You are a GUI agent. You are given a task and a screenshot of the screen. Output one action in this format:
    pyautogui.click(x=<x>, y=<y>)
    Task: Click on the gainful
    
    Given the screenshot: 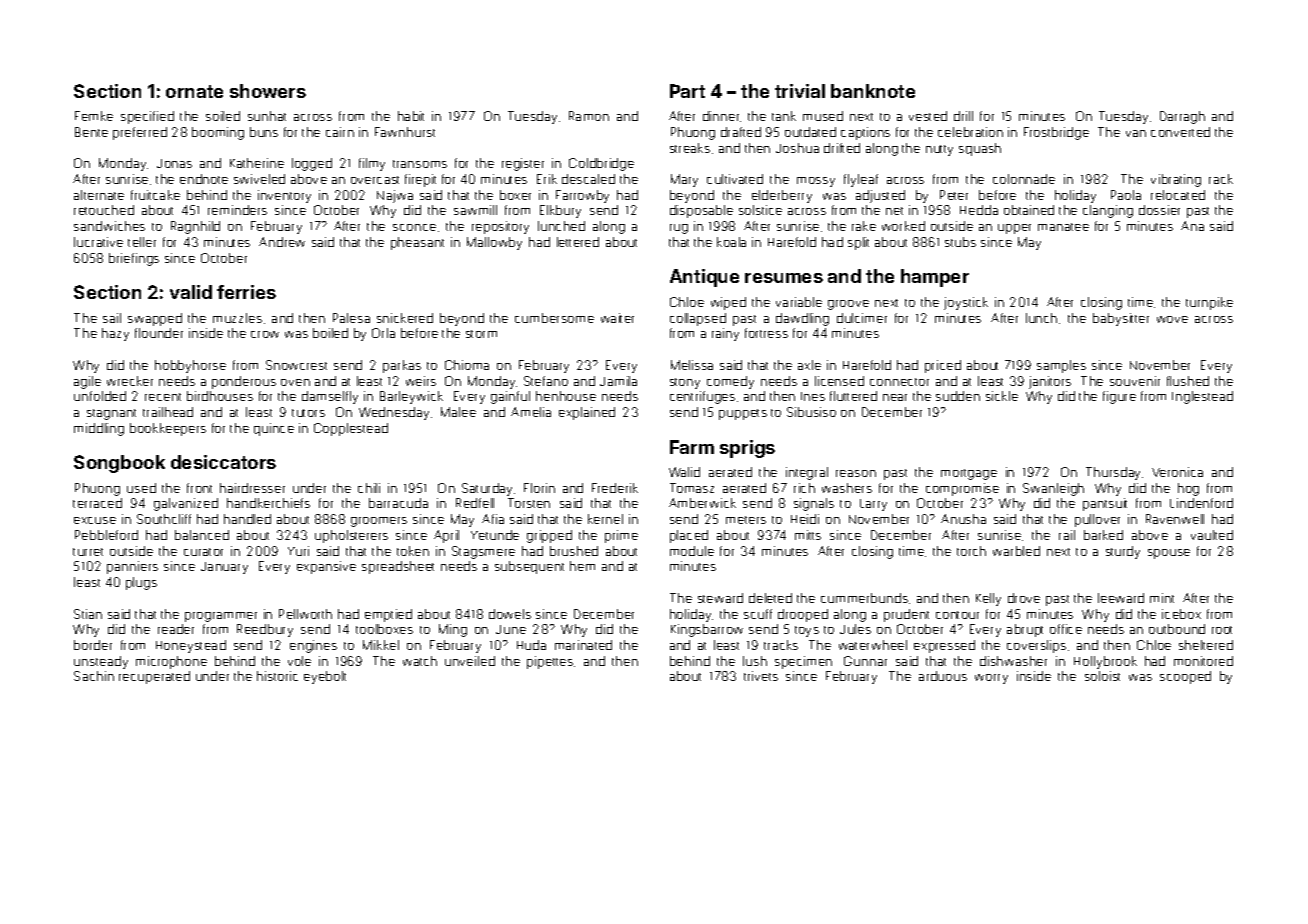 What is the action you would take?
    pyautogui.click(x=510, y=397)
